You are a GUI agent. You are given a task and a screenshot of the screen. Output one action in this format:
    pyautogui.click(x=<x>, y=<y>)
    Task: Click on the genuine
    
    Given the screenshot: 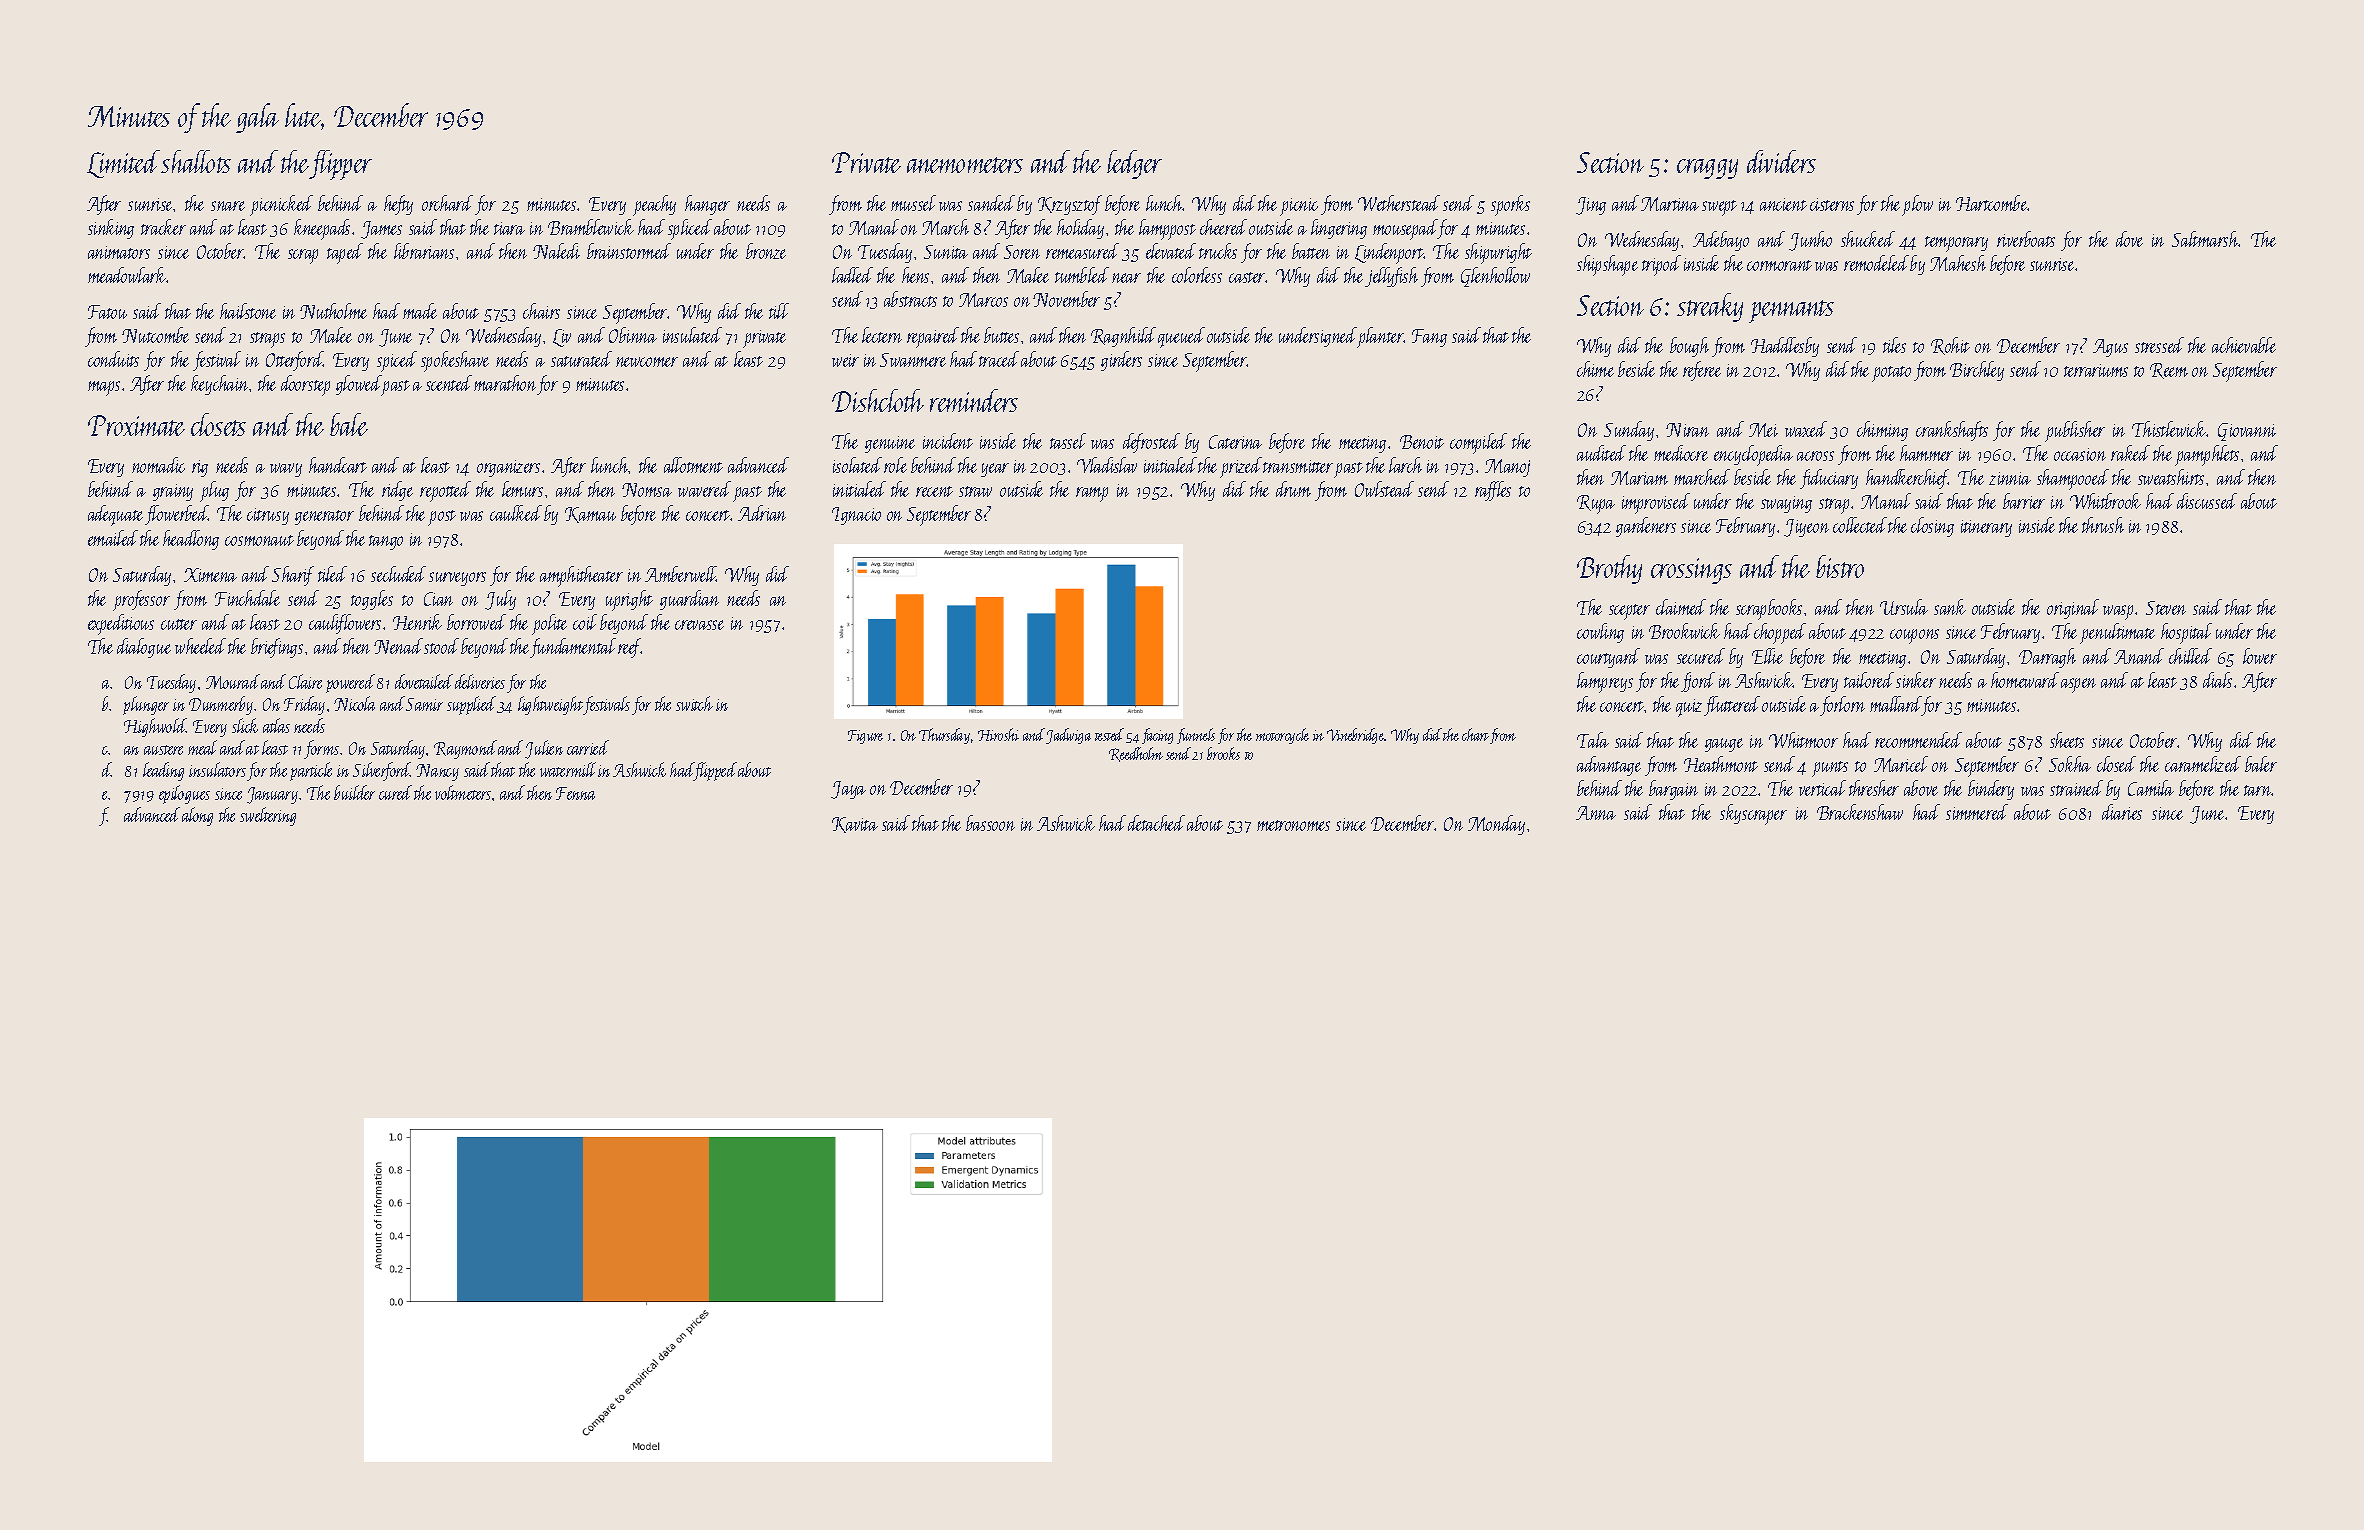 What is the action you would take?
    pyautogui.click(x=890, y=444)
